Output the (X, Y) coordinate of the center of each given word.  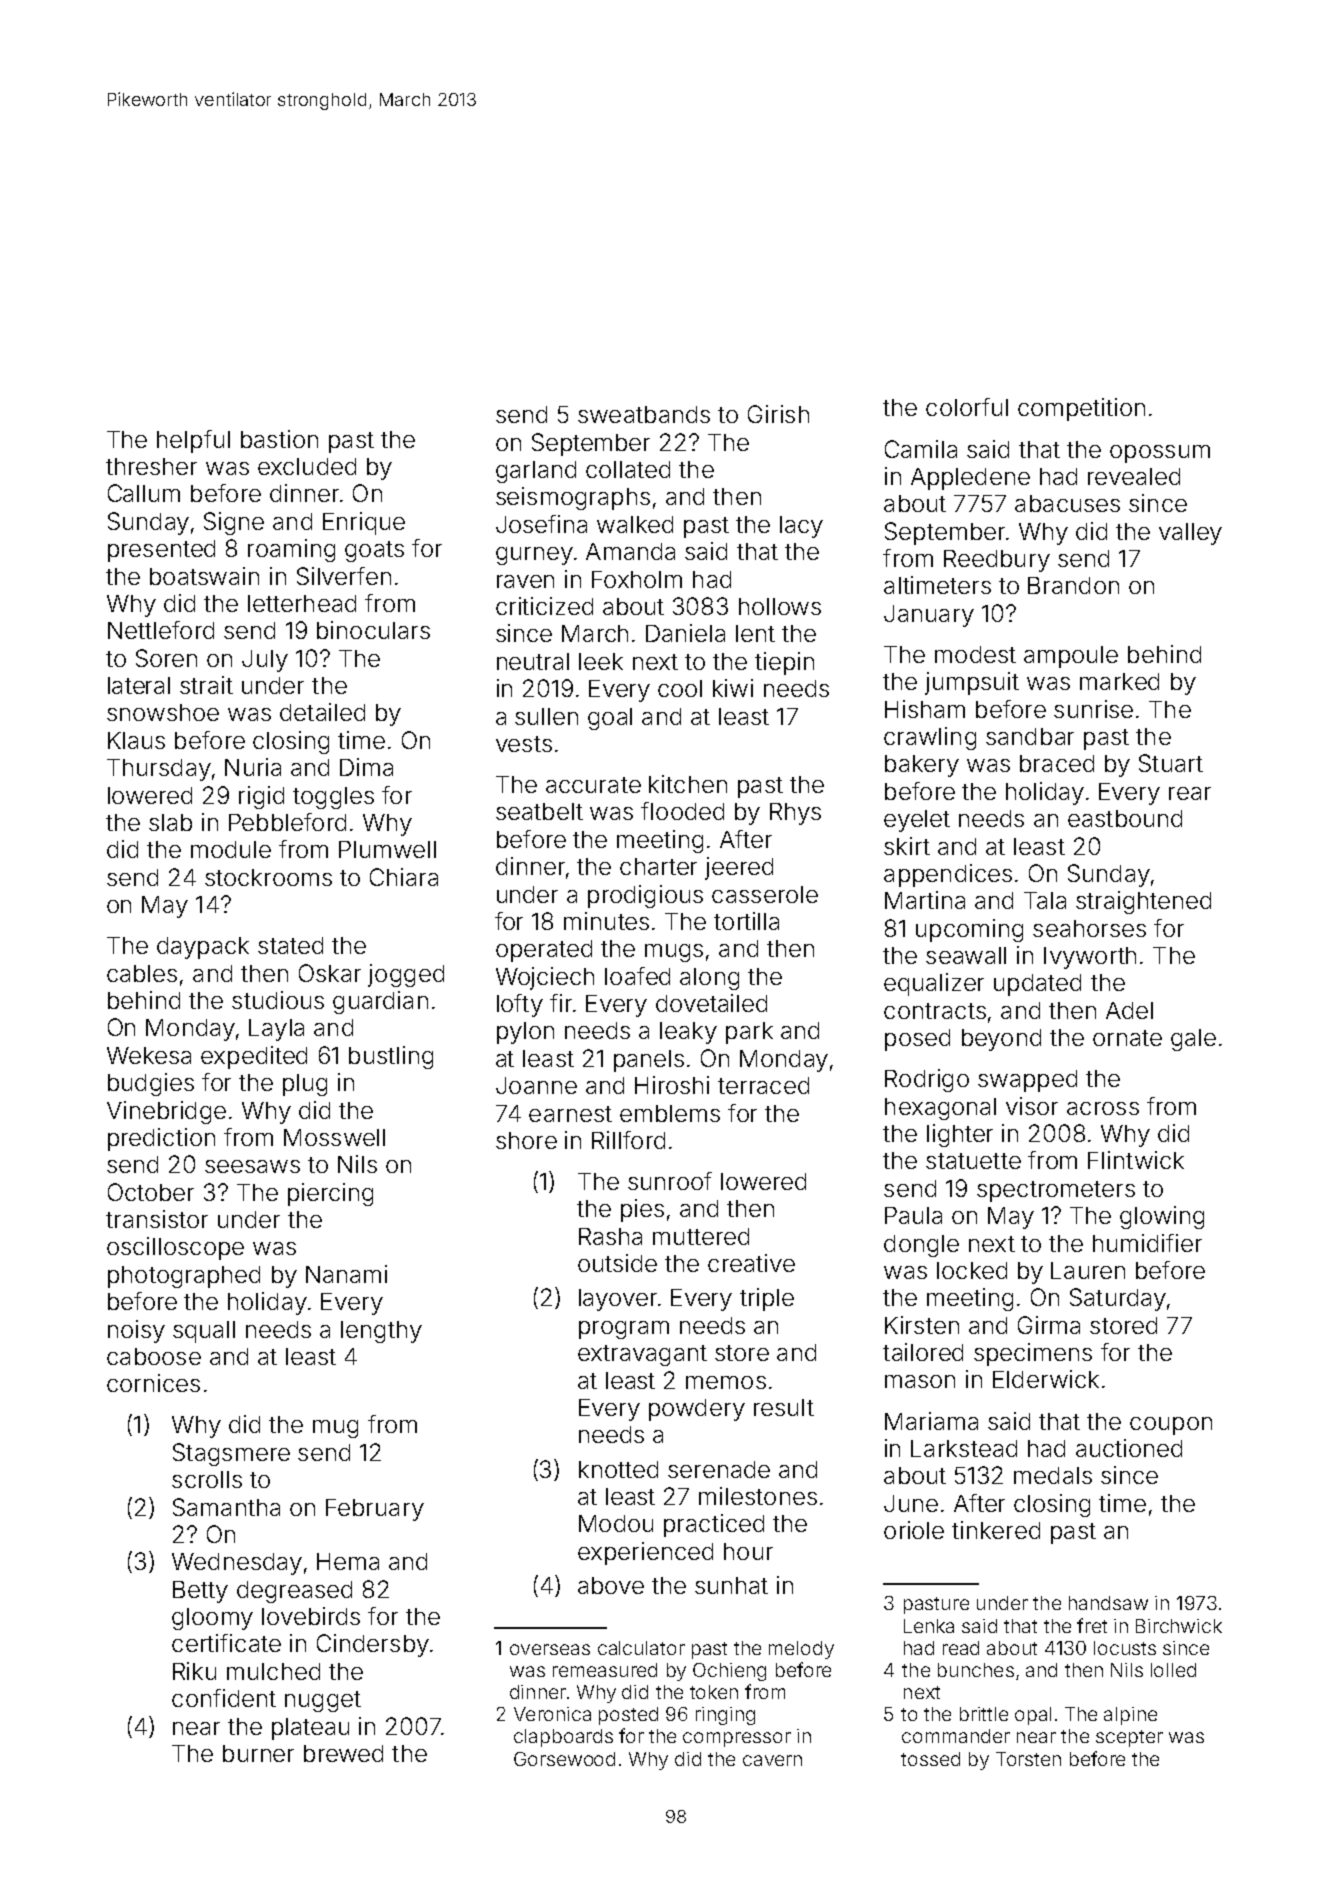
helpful (193, 441)
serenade (719, 1469)
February (375, 1510)
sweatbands (644, 414)
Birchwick (1179, 1626)
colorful (967, 407)
